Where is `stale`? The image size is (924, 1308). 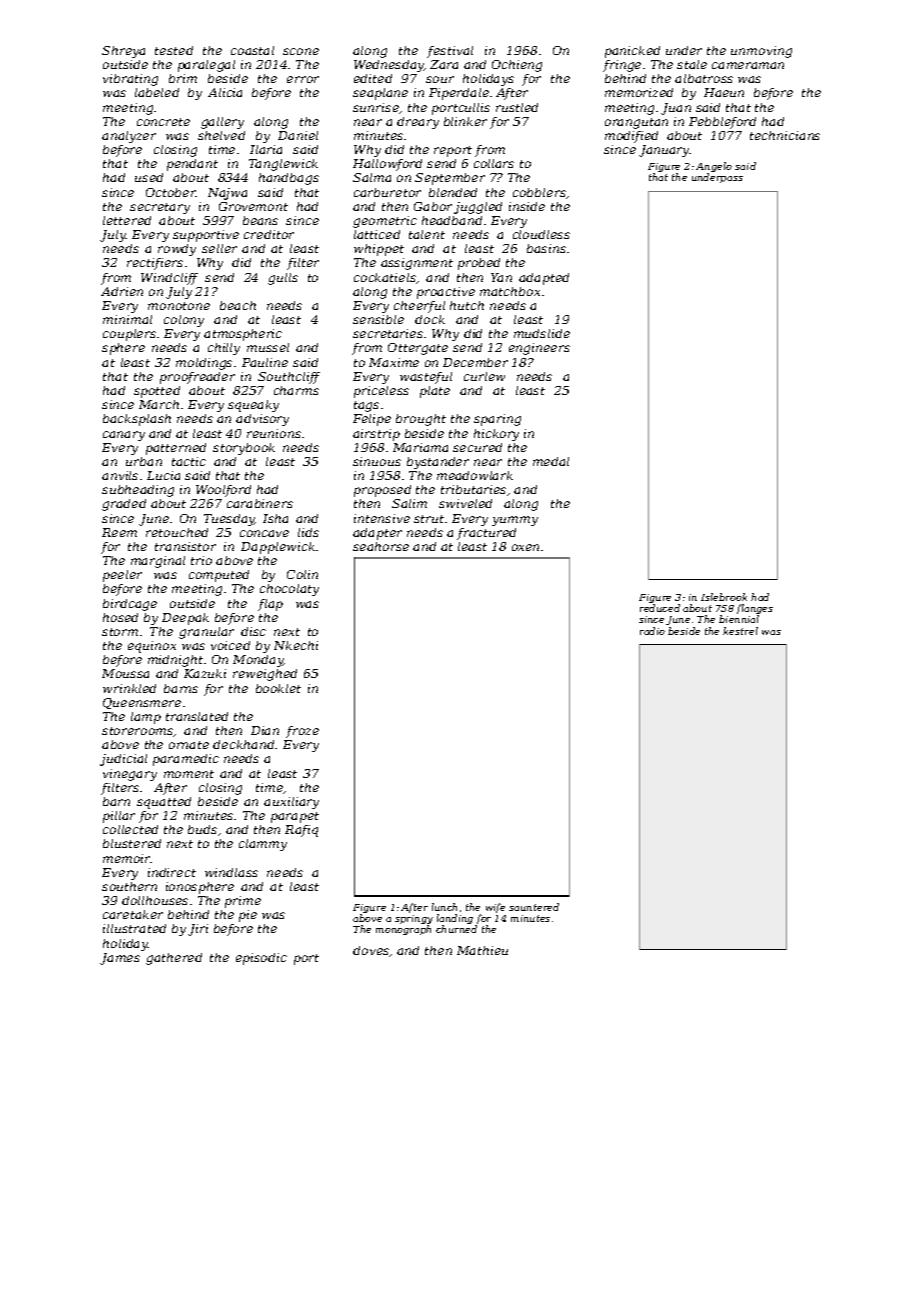
stale is located at coordinates (692, 64).
